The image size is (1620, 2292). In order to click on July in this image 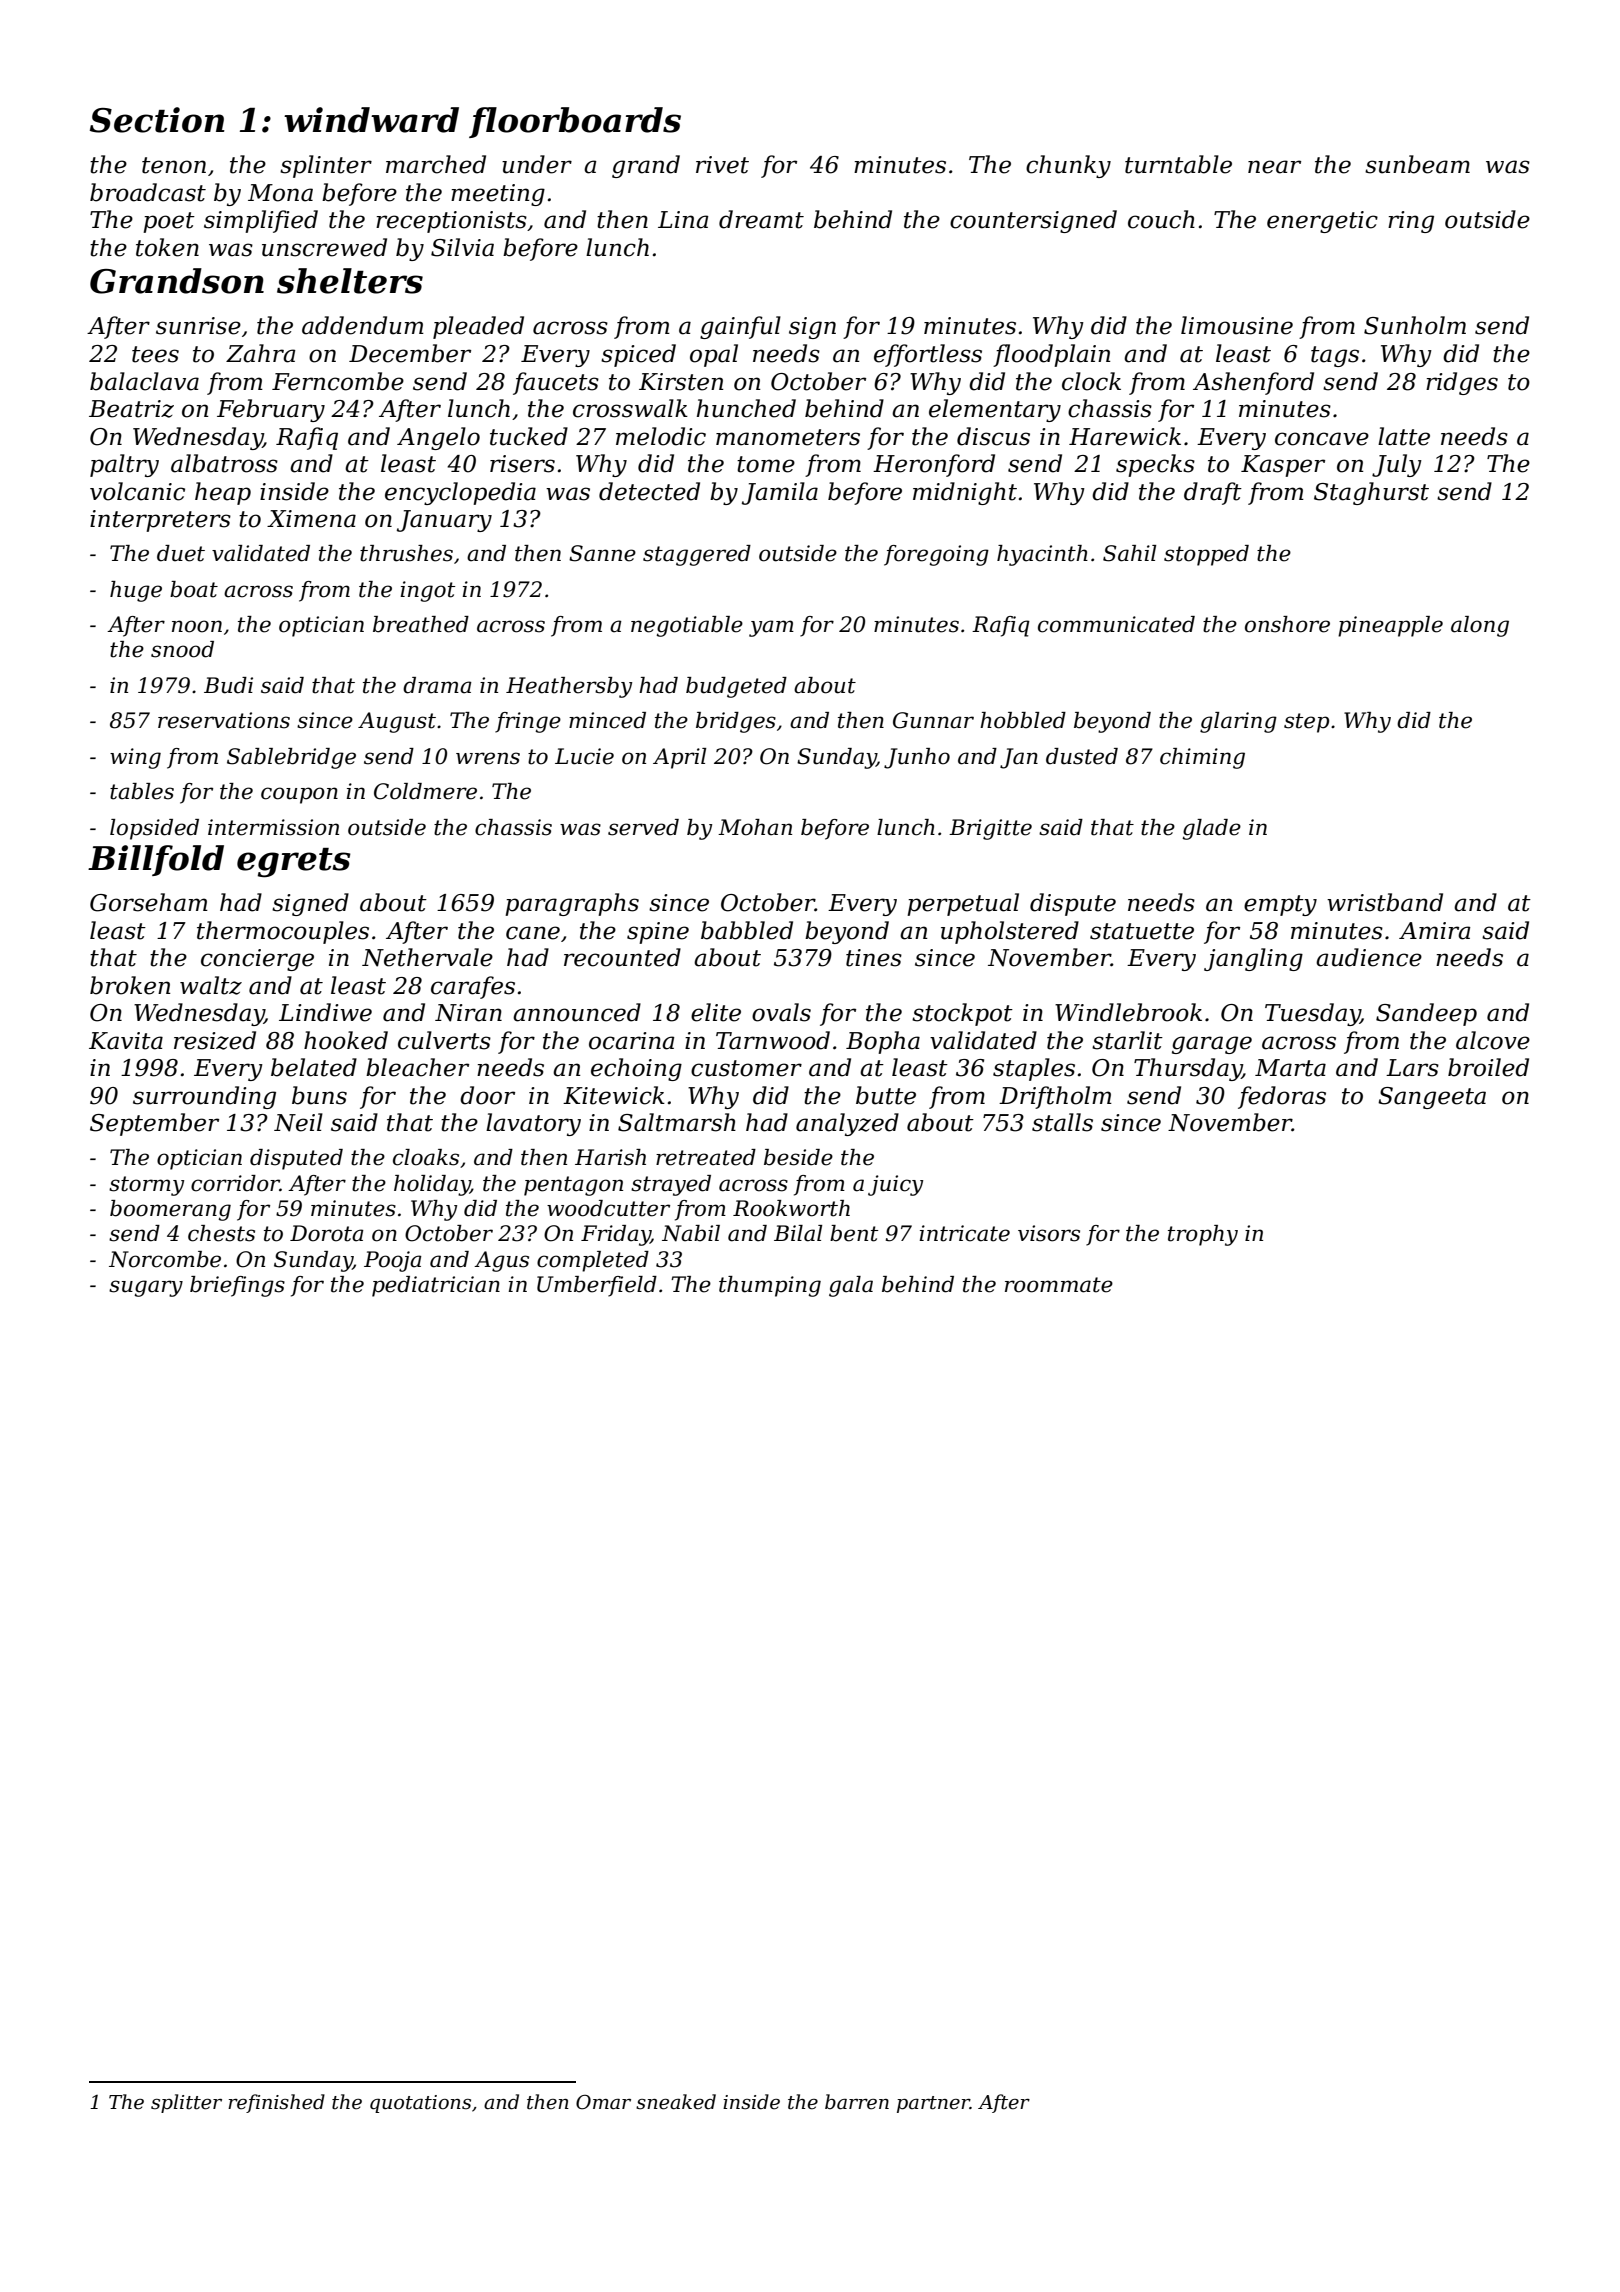, I will do `click(1397, 465)`.
